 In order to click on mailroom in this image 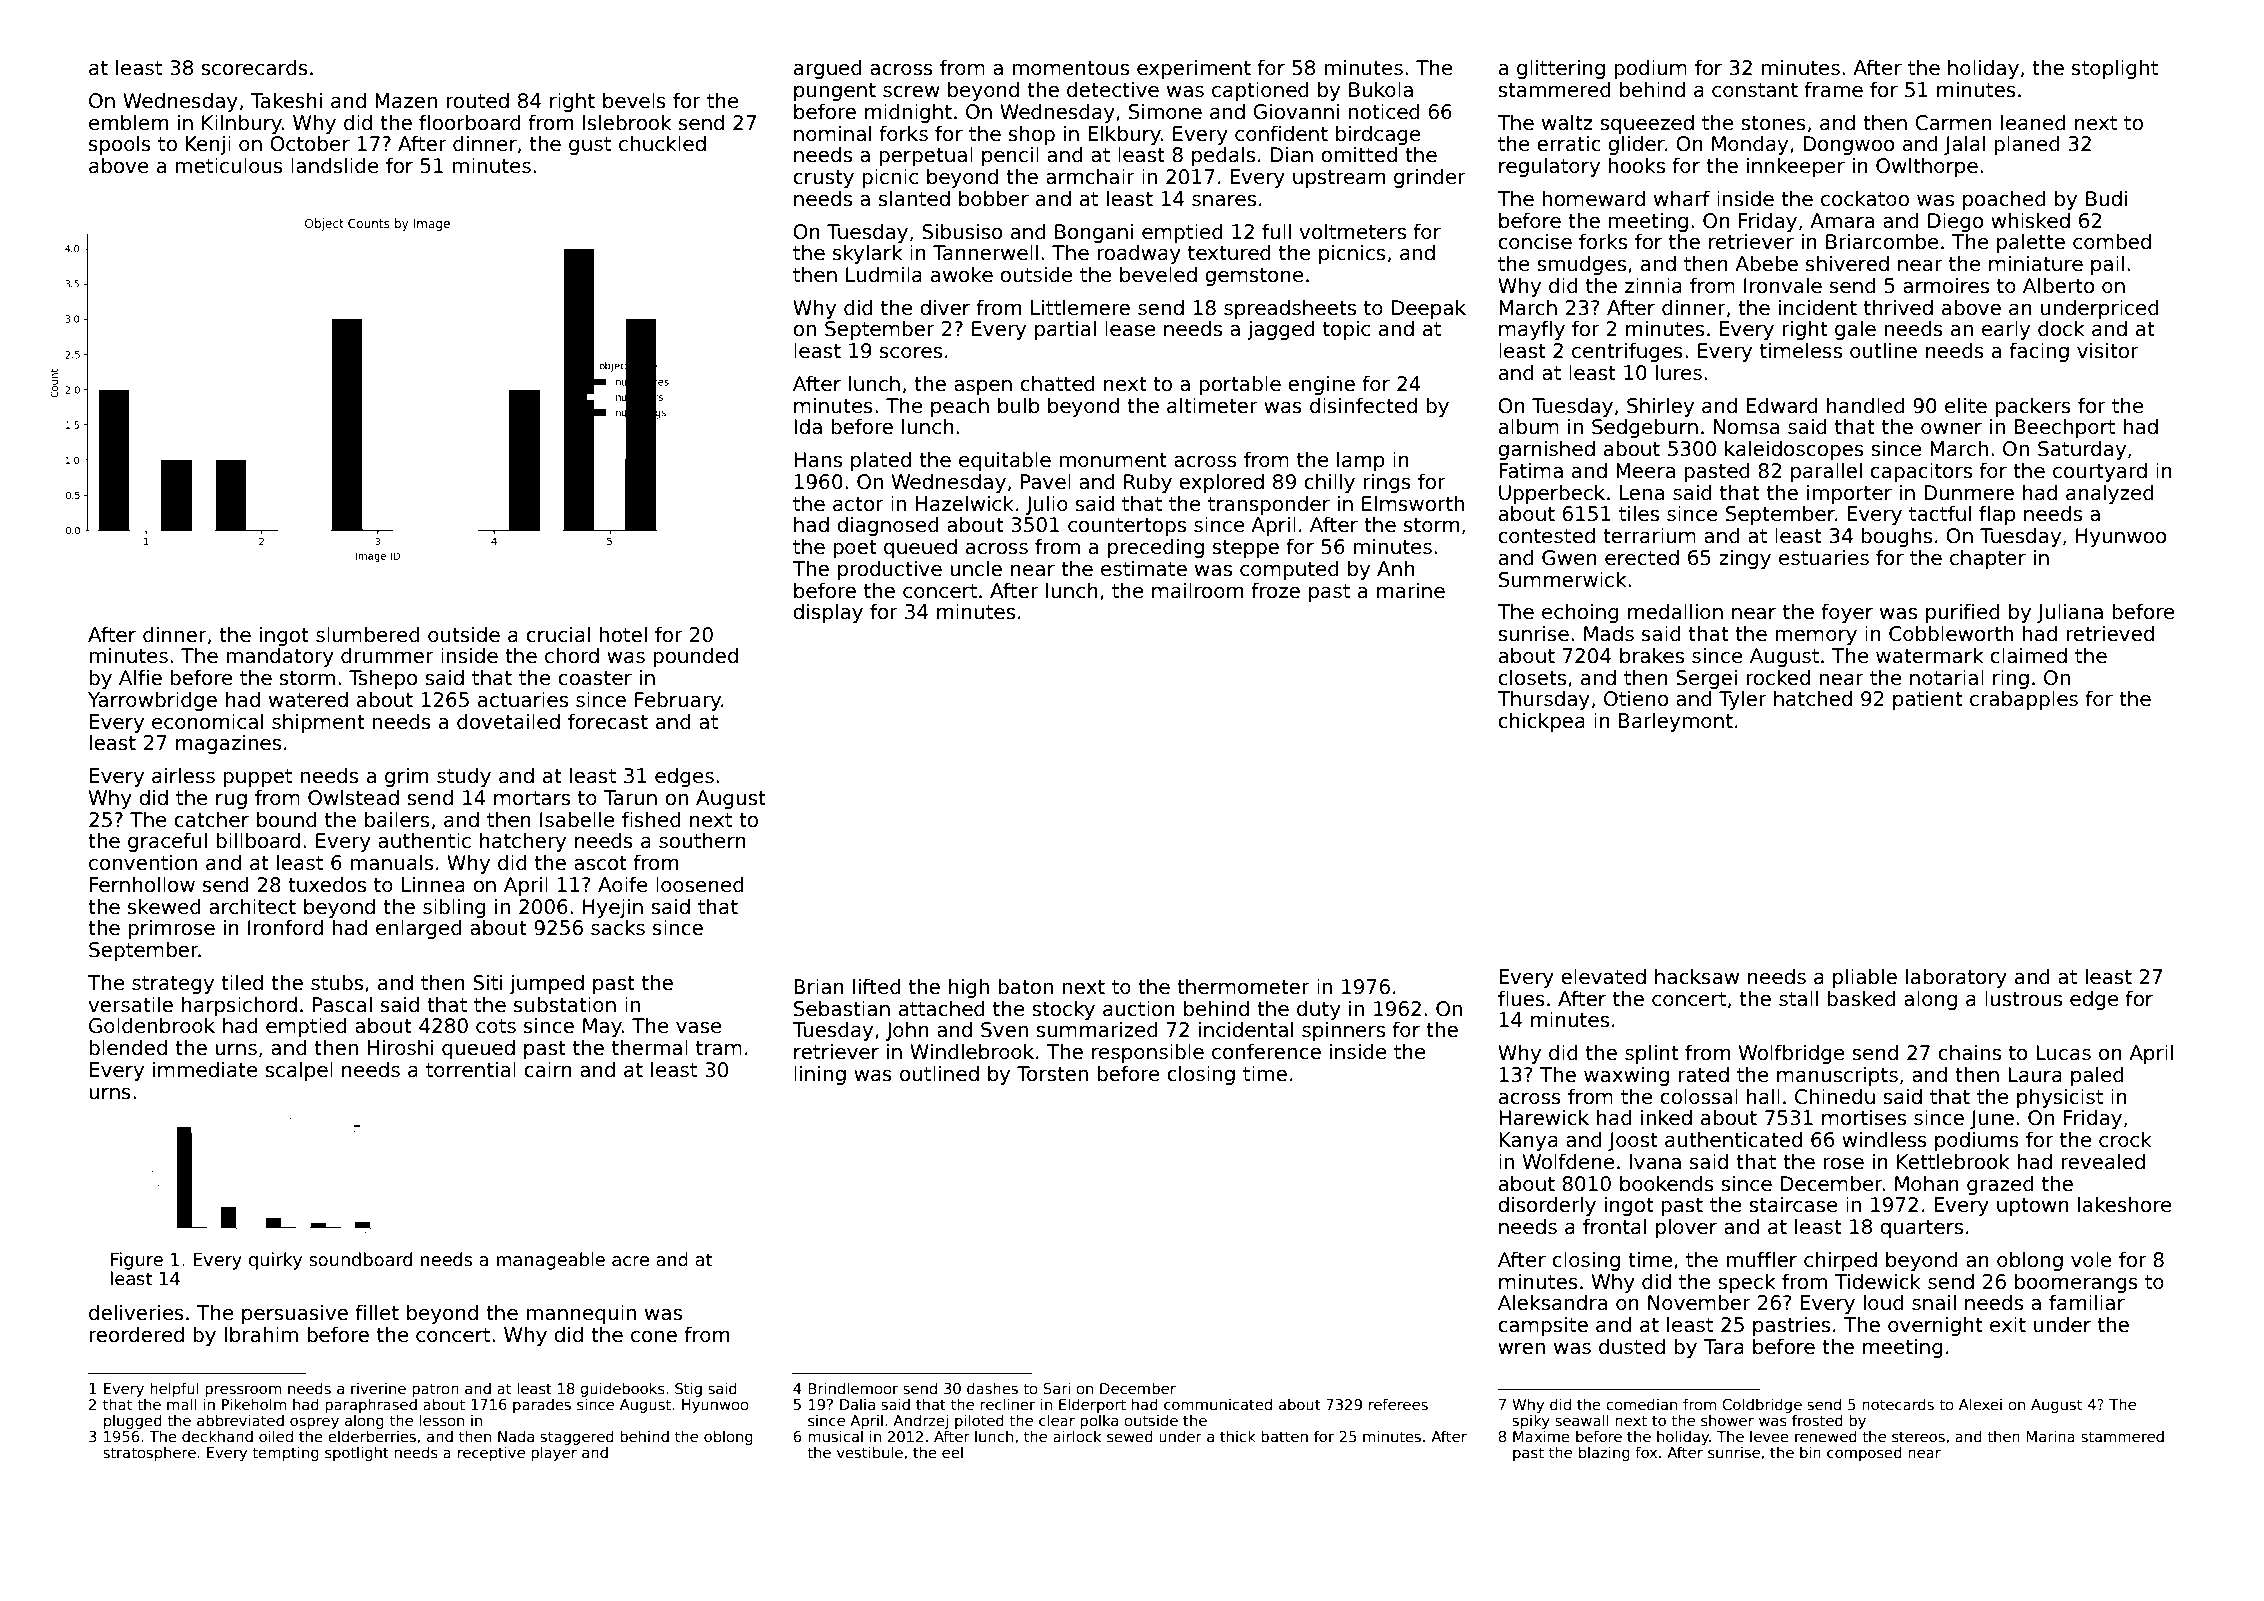, I will do `click(1197, 590)`.
